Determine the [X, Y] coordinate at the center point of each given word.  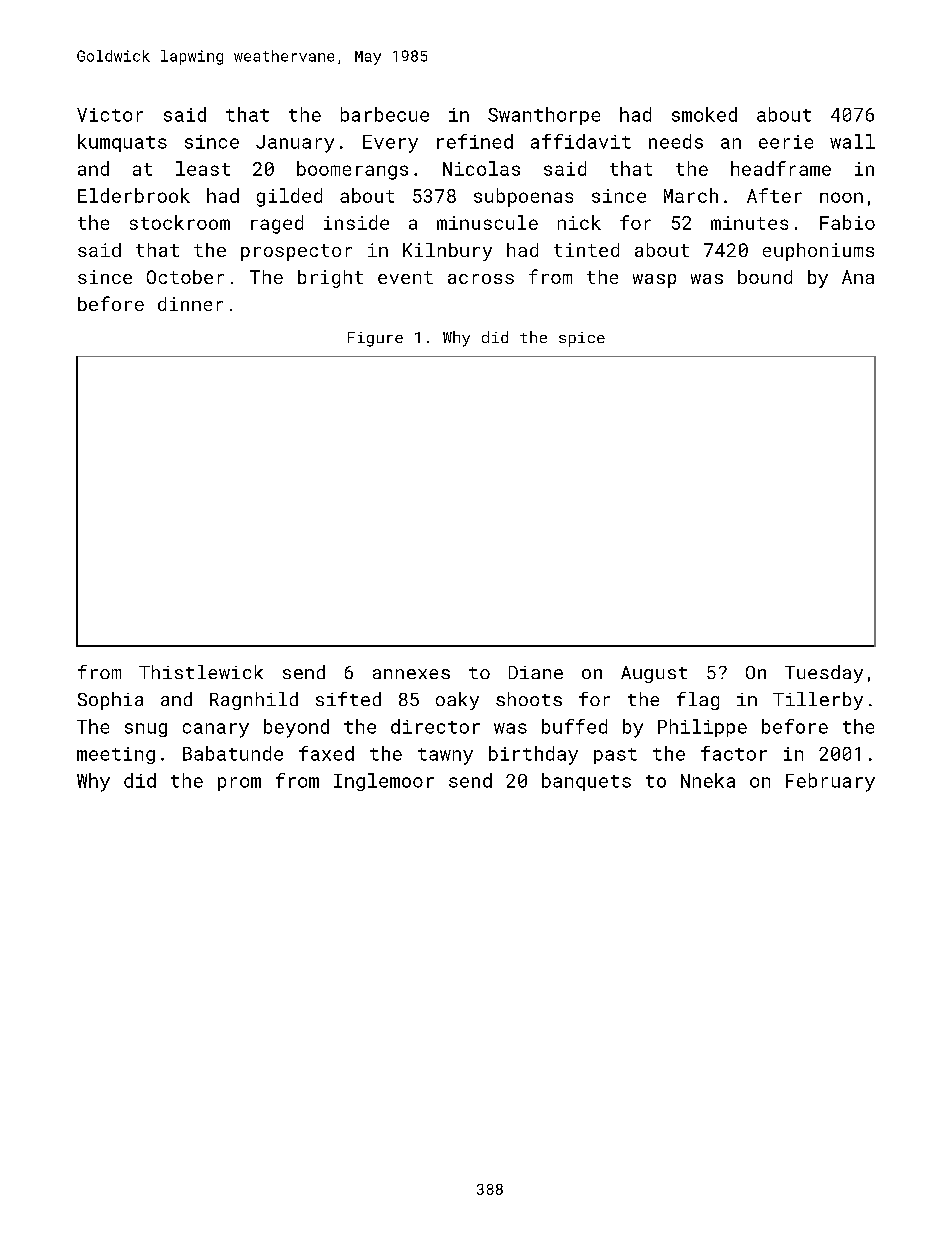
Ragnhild [254, 701]
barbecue [385, 114]
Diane [536, 672]
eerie [786, 142]
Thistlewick [201, 672]
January [295, 144]
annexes [411, 674]
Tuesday [824, 674]
